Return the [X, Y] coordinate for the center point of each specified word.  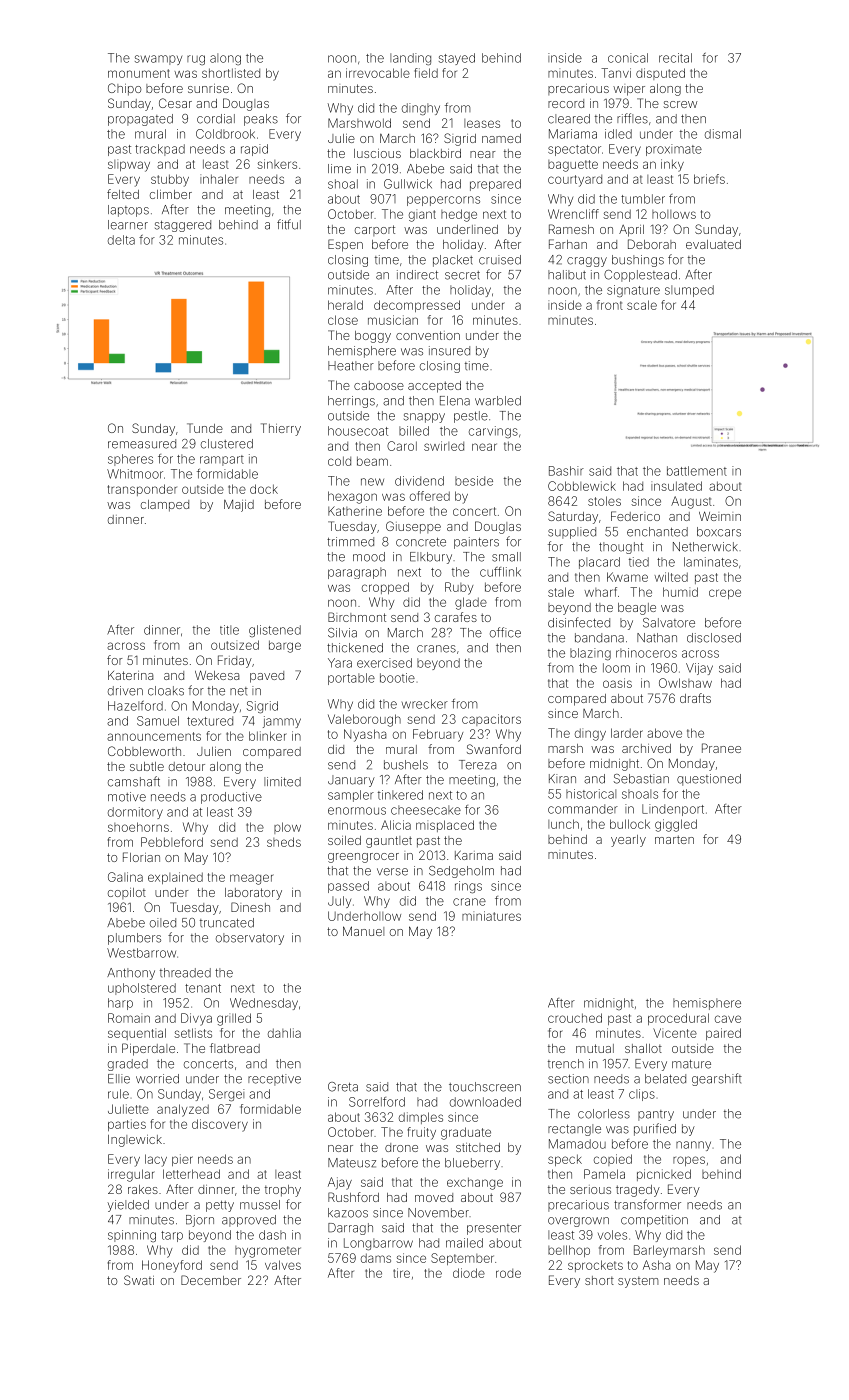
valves [283, 1265]
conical [628, 58]
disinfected [579, 622]
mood [369, 557]
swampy [158, 60]
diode [469, 1273]
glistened [275, 631]
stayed [457, 59]
